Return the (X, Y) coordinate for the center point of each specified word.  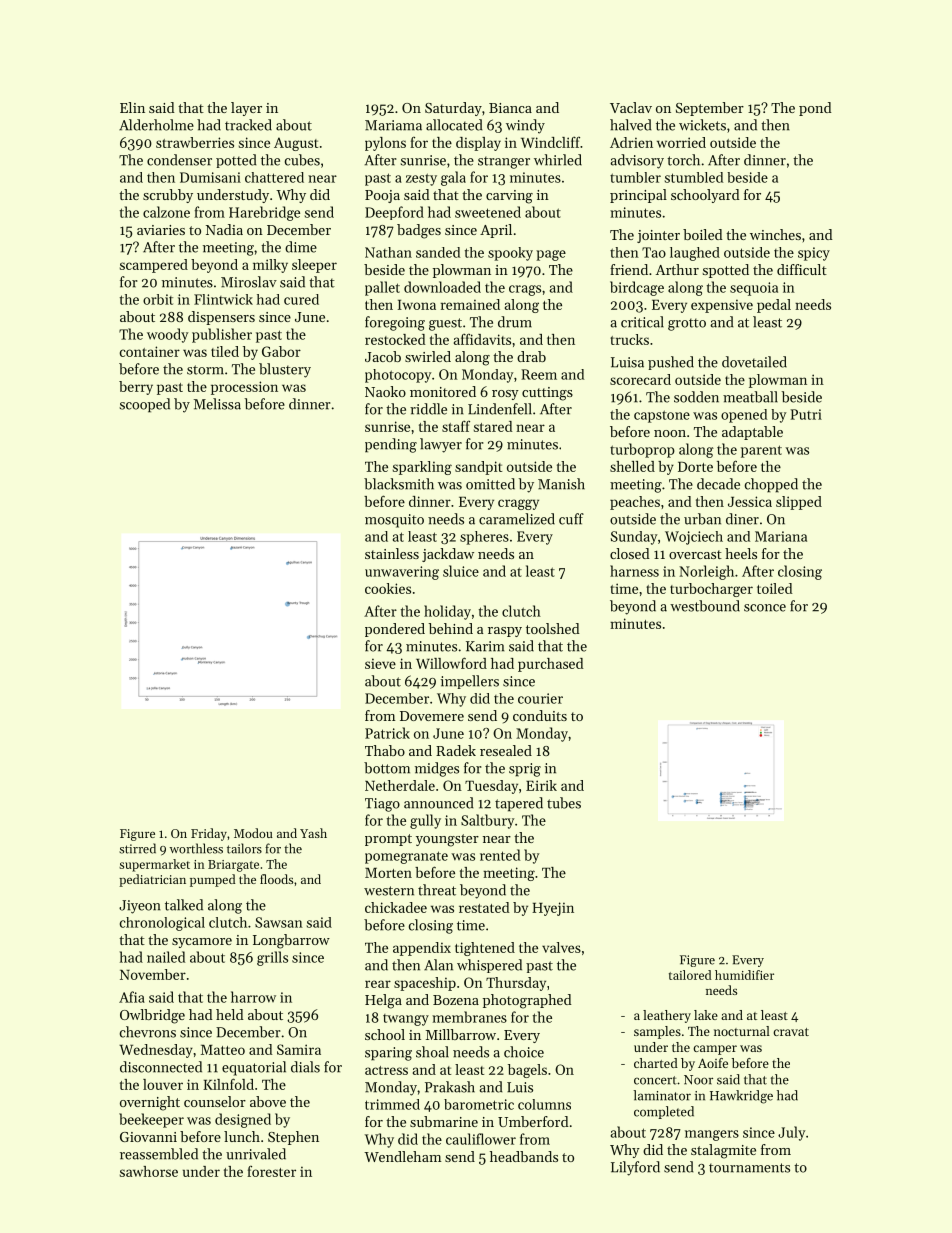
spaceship (425, 984)
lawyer (441, 445)
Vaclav (631, 107)
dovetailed (754, 362)
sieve (380, 663)
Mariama (393, 125)
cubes (302, 160)
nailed (166, 957)
